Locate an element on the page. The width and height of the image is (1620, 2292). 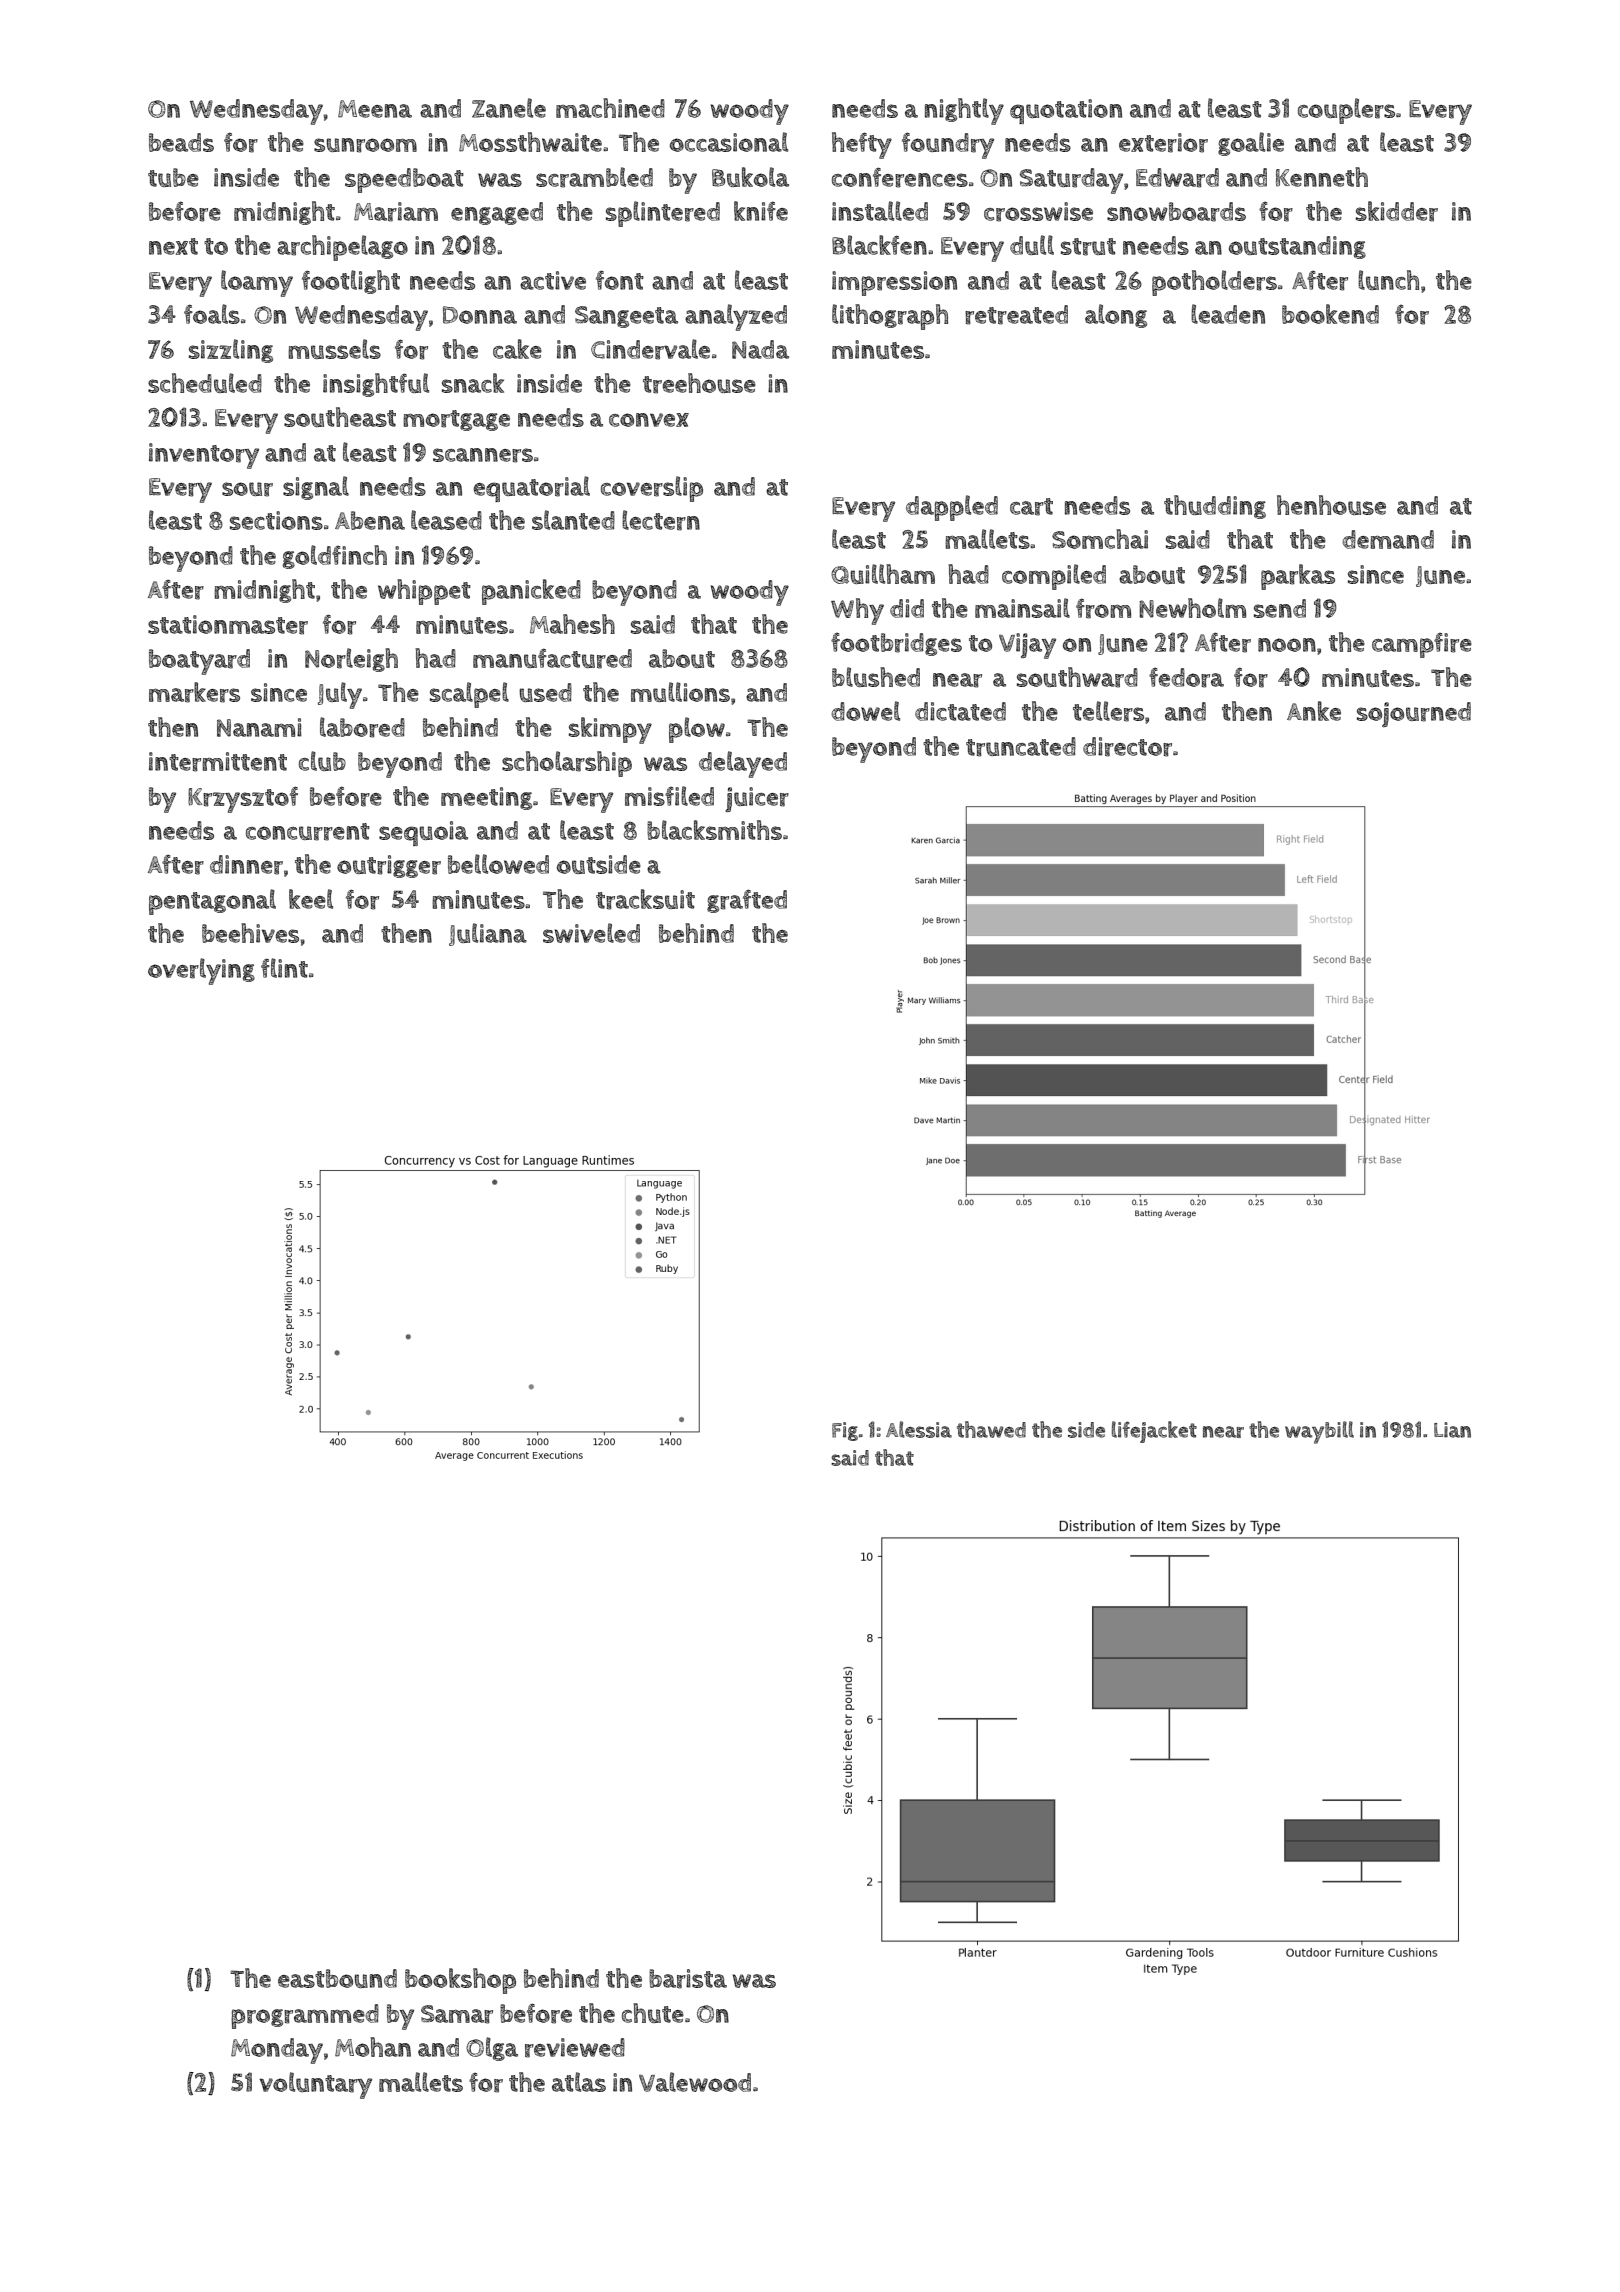
conferences is located at coordinates (900, 177).
